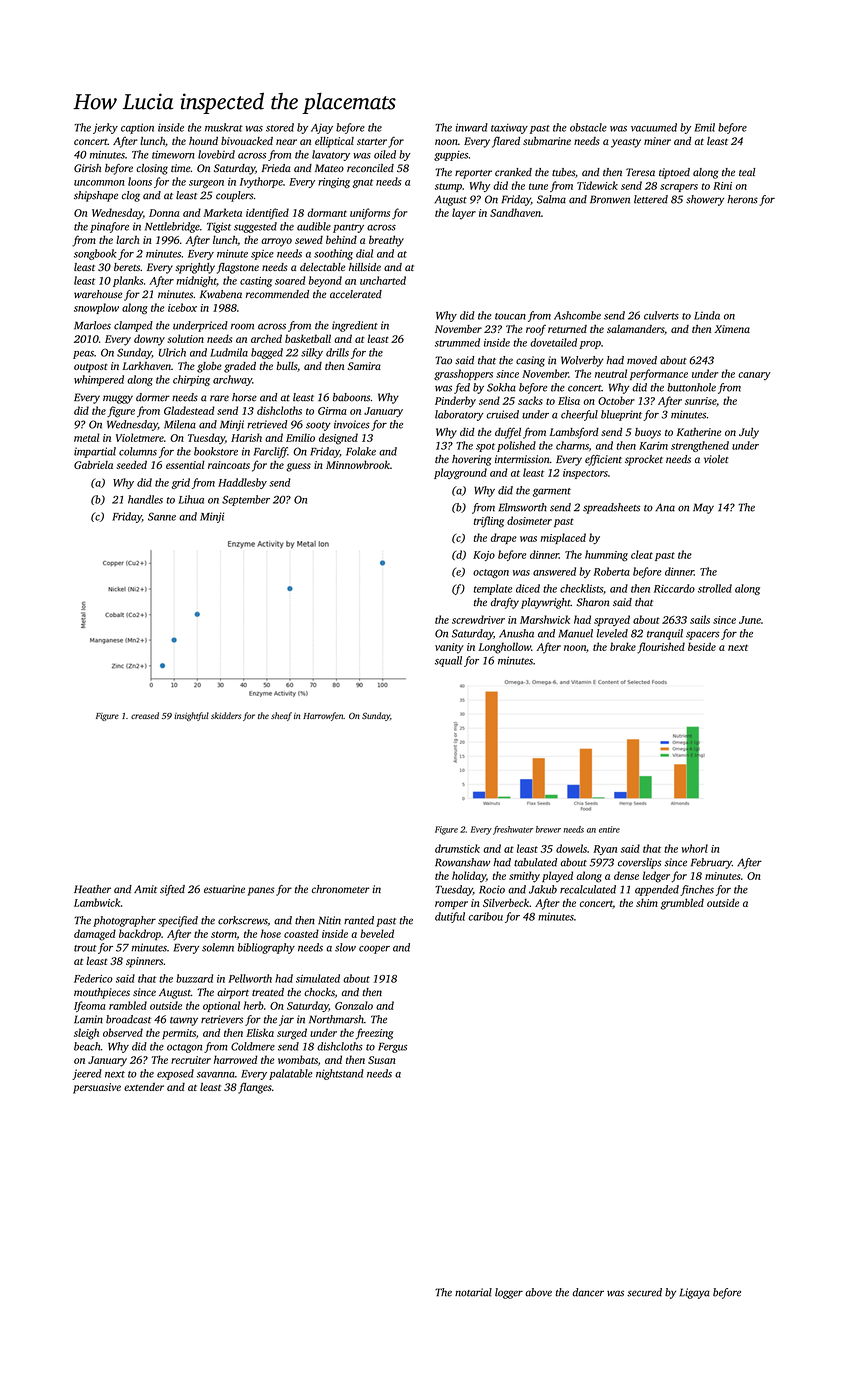  I want to click on strolled, so click(715, 588).
